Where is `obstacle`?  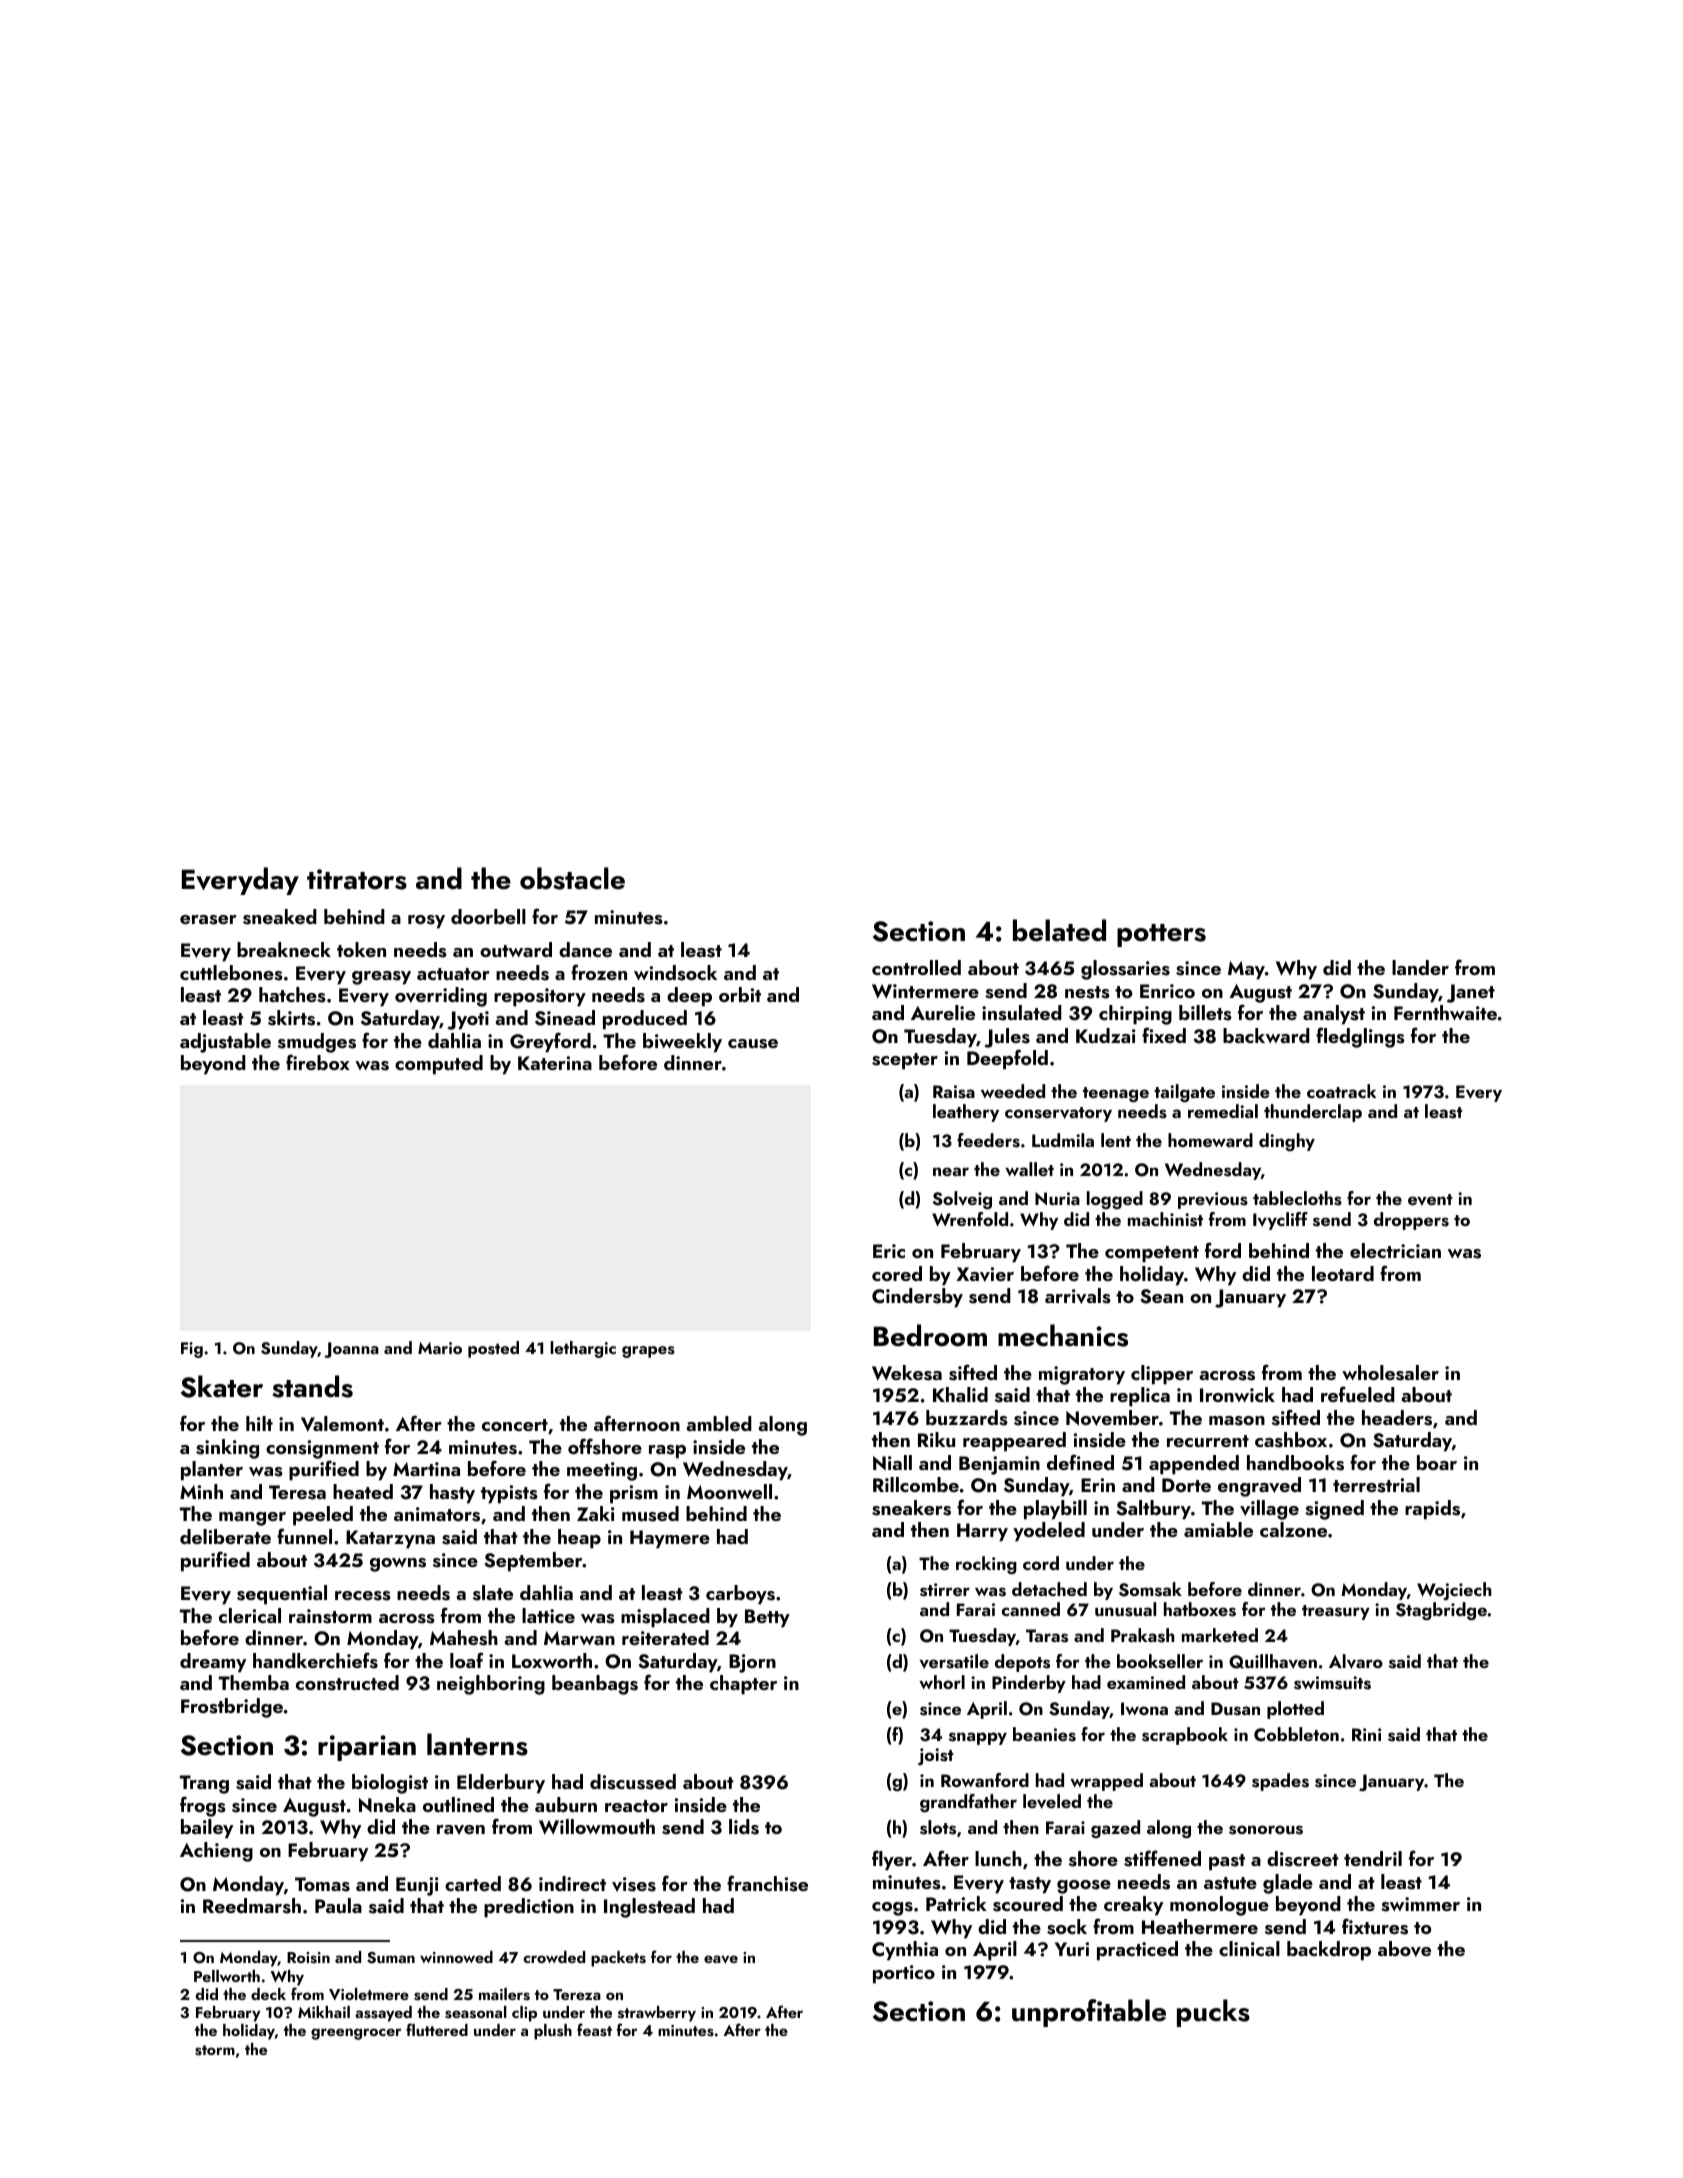 obstacle is located at coordinates (572, 878).
